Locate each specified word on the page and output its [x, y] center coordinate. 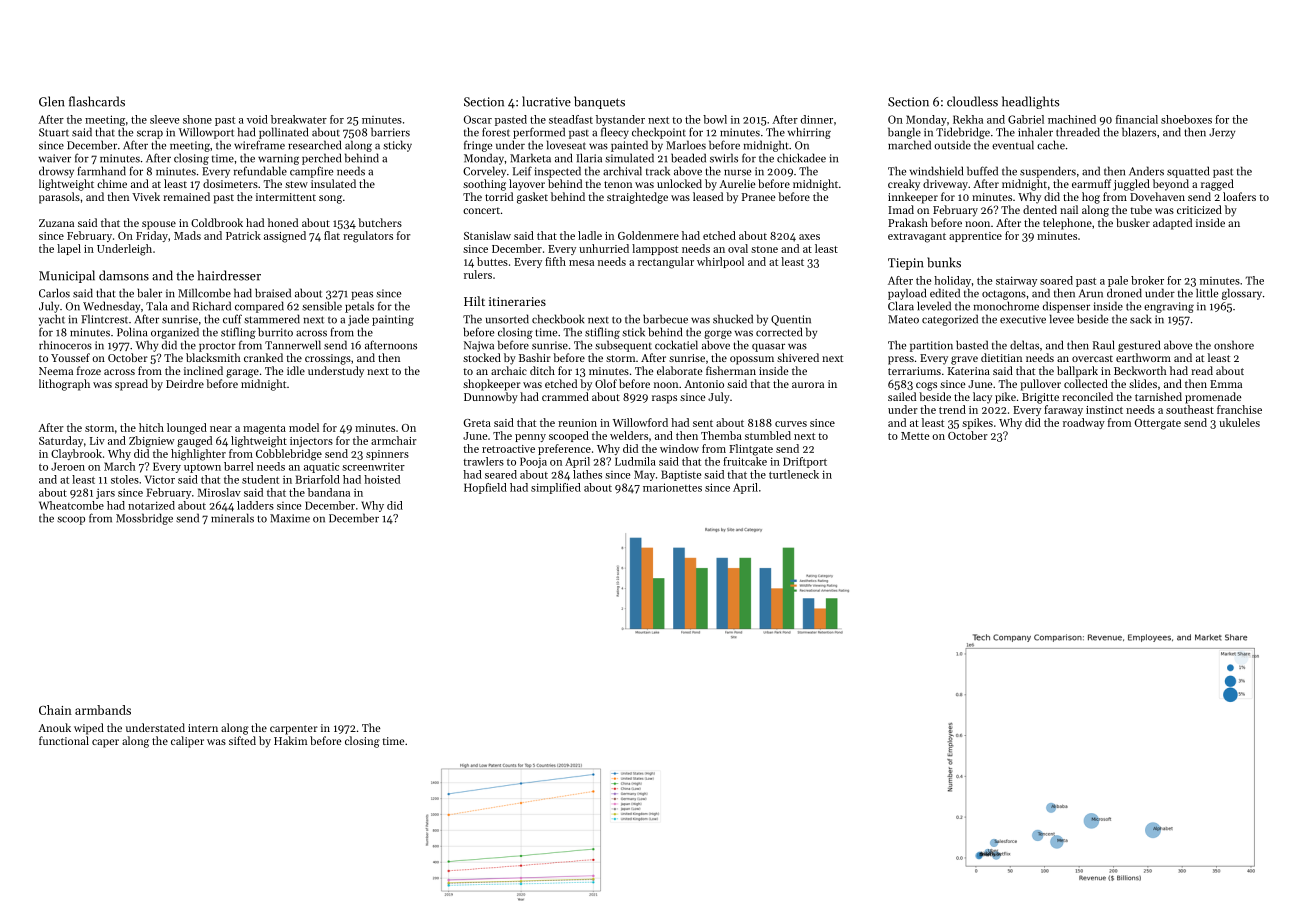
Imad [901, 209]
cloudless [972, 101]
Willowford [640, 422]
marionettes [672, 487]
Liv [97, 441]
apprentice [975, 237]
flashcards [97, 101]
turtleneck [794, 474]
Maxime [290, 518]
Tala [157, 306]
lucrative [546, 101]
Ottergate [1158, 424]
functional [64, 740]
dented [1040, 209]
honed [283, 222]
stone [764, 249]
